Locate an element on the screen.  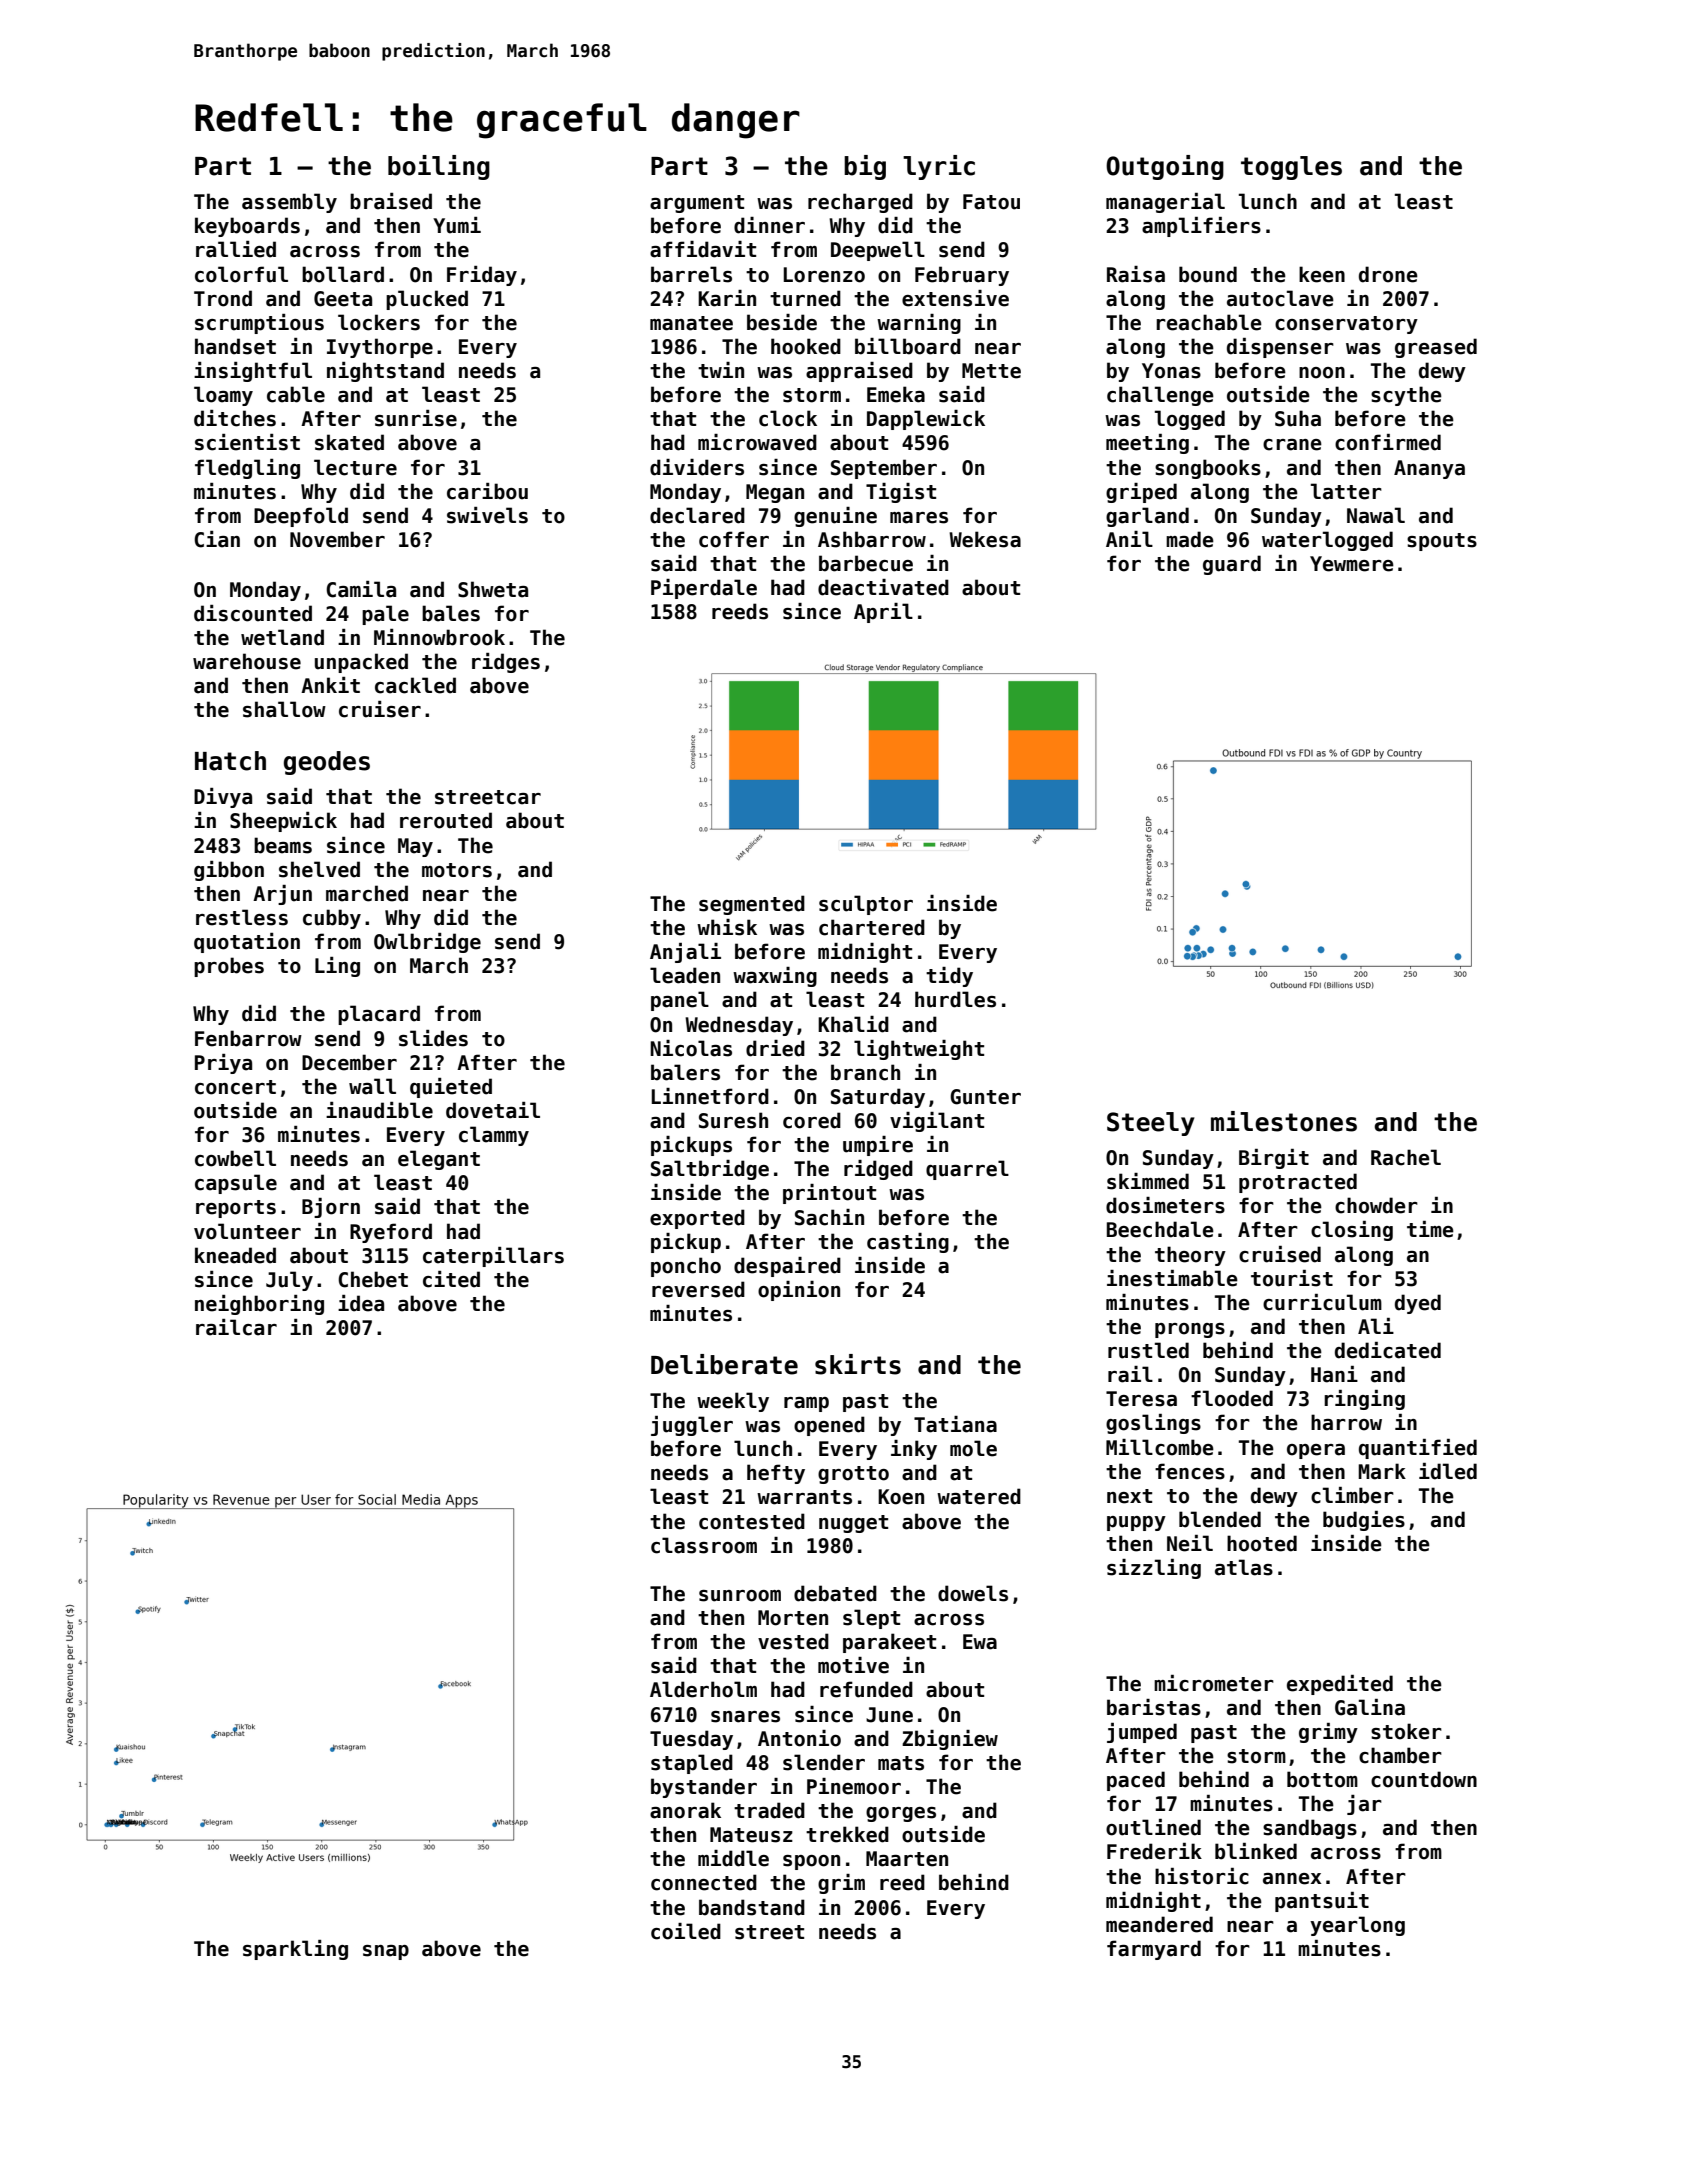
microwaved is located at coordinates (757, 442).
